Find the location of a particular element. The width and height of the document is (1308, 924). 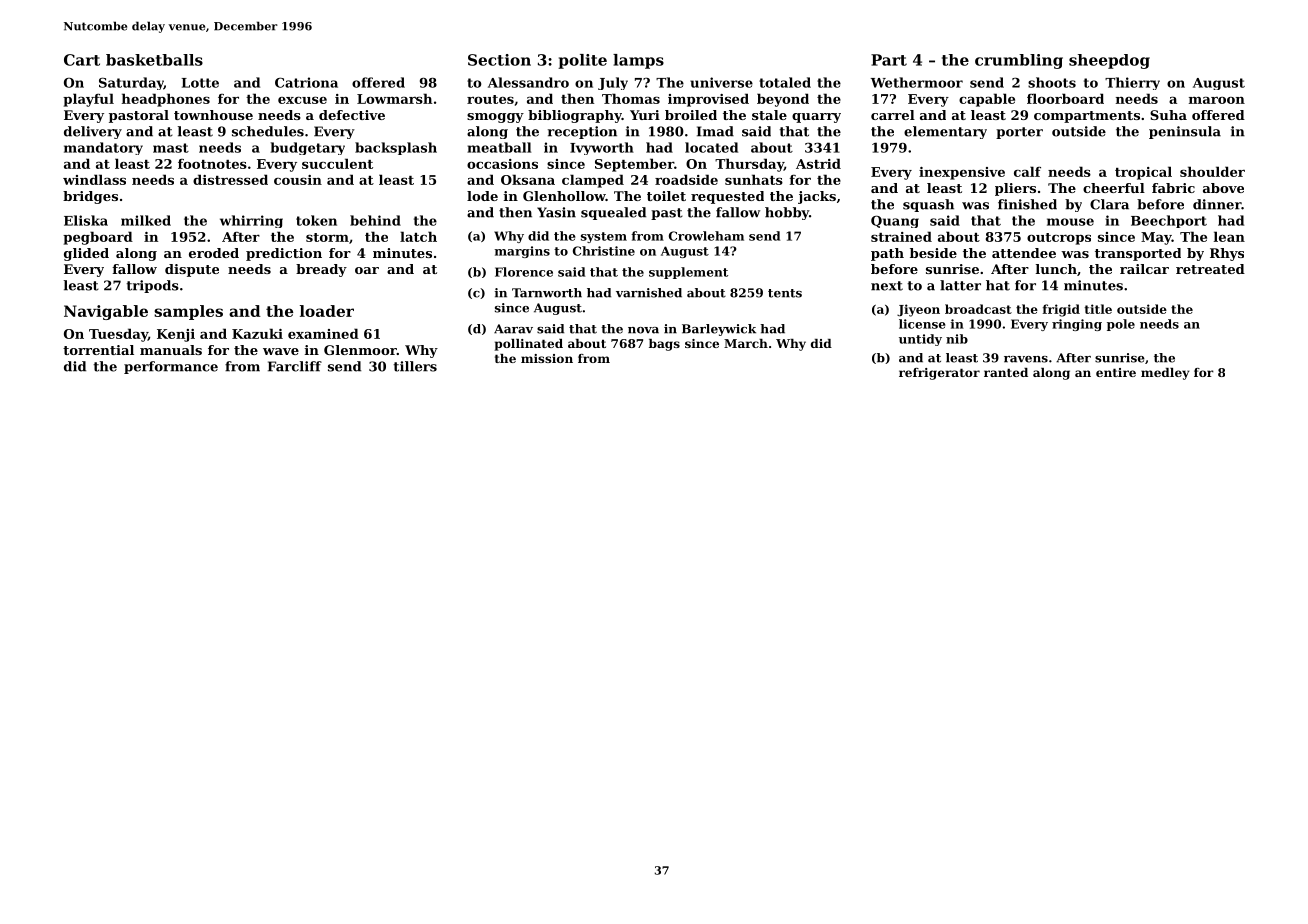

lamps is located at coordinates (638, 61).
